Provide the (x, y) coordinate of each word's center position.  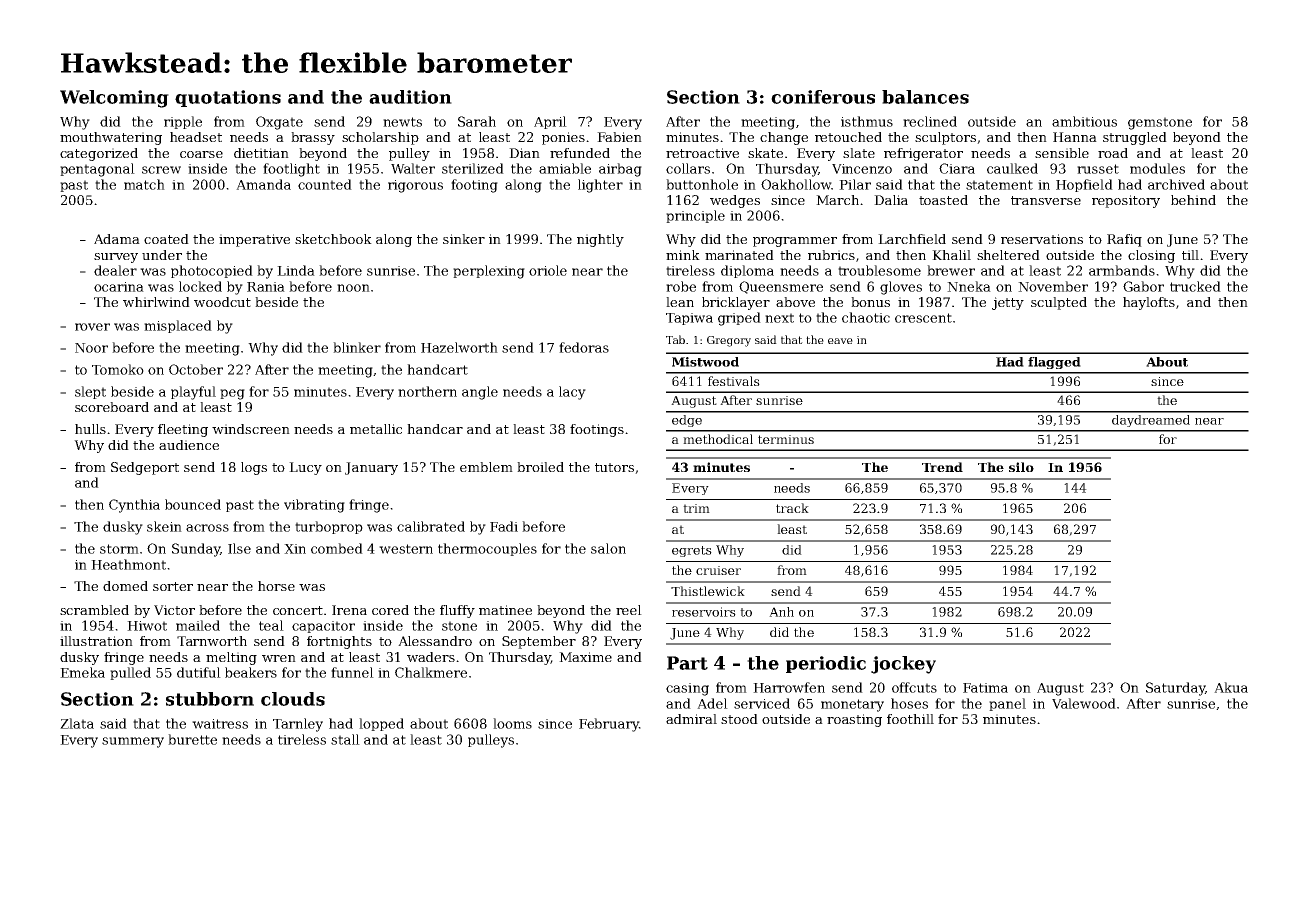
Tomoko (118, 369)
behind (1193, 200)
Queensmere (781, 287)
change (784, 138)
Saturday (1175, 689)
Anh (781, 612)
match (144, 184)
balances (925, 97)
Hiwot (147, 626)
